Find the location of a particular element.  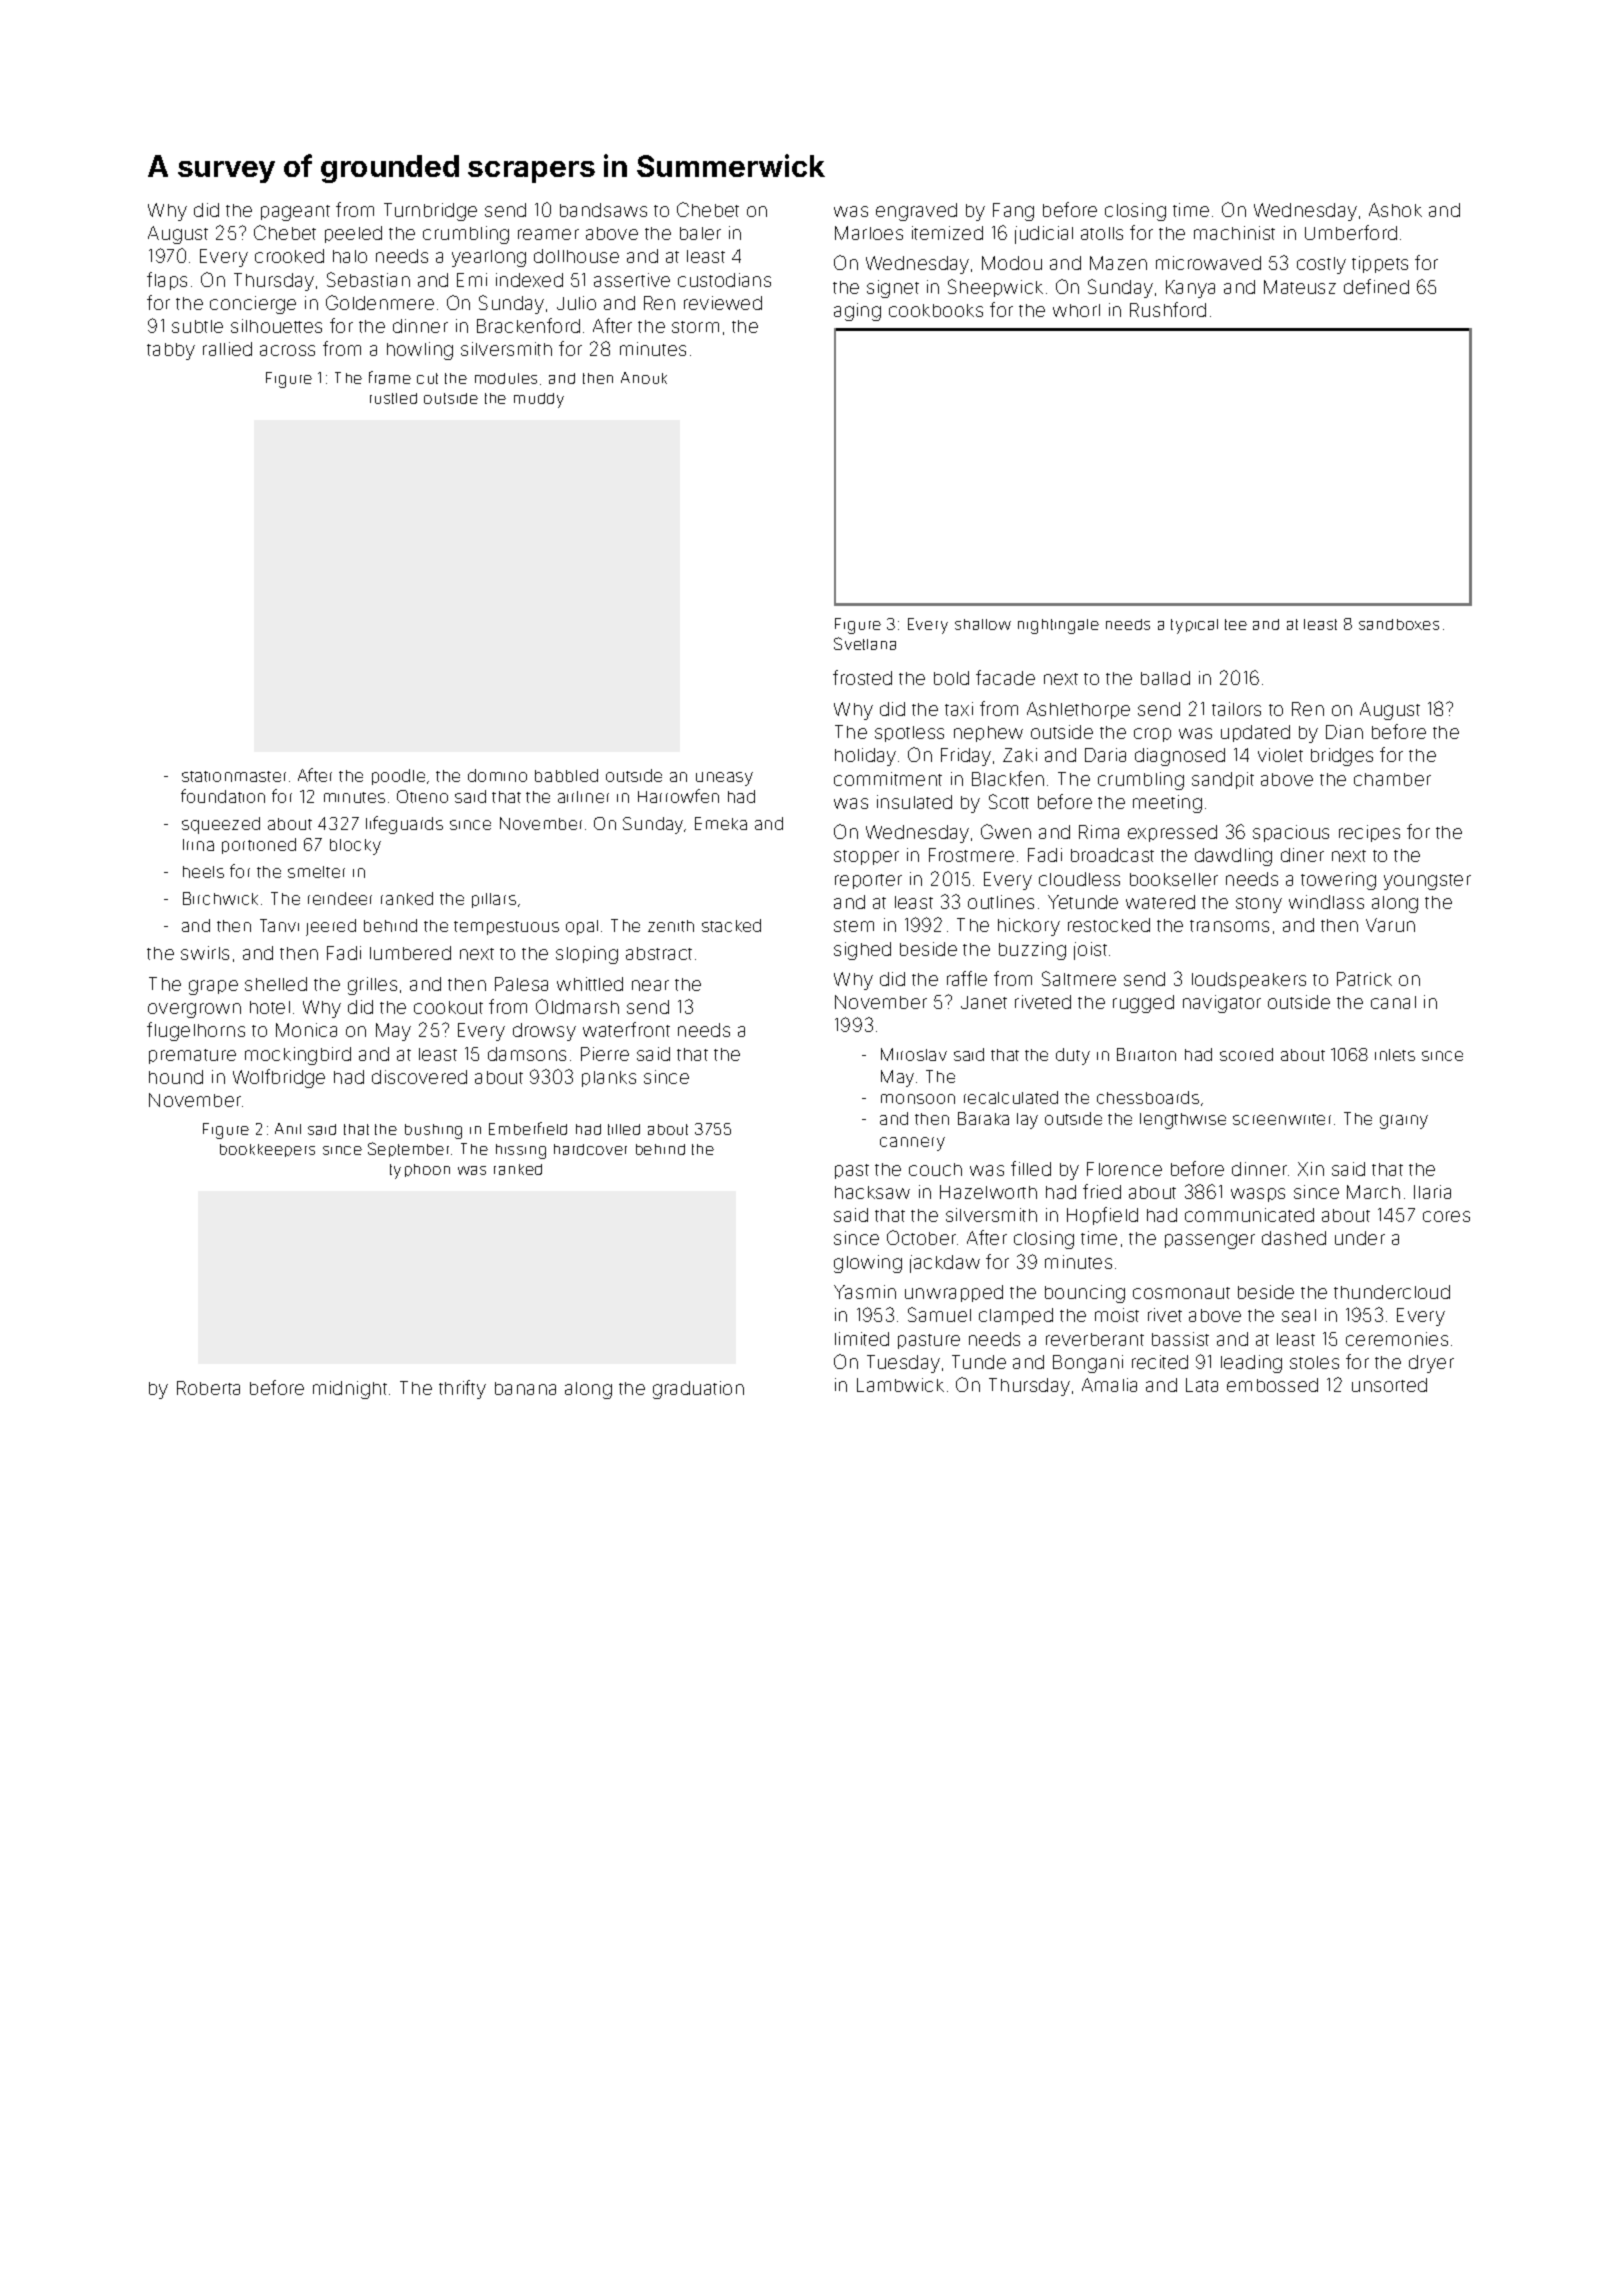

modules is located at coordinates (506, 378).
